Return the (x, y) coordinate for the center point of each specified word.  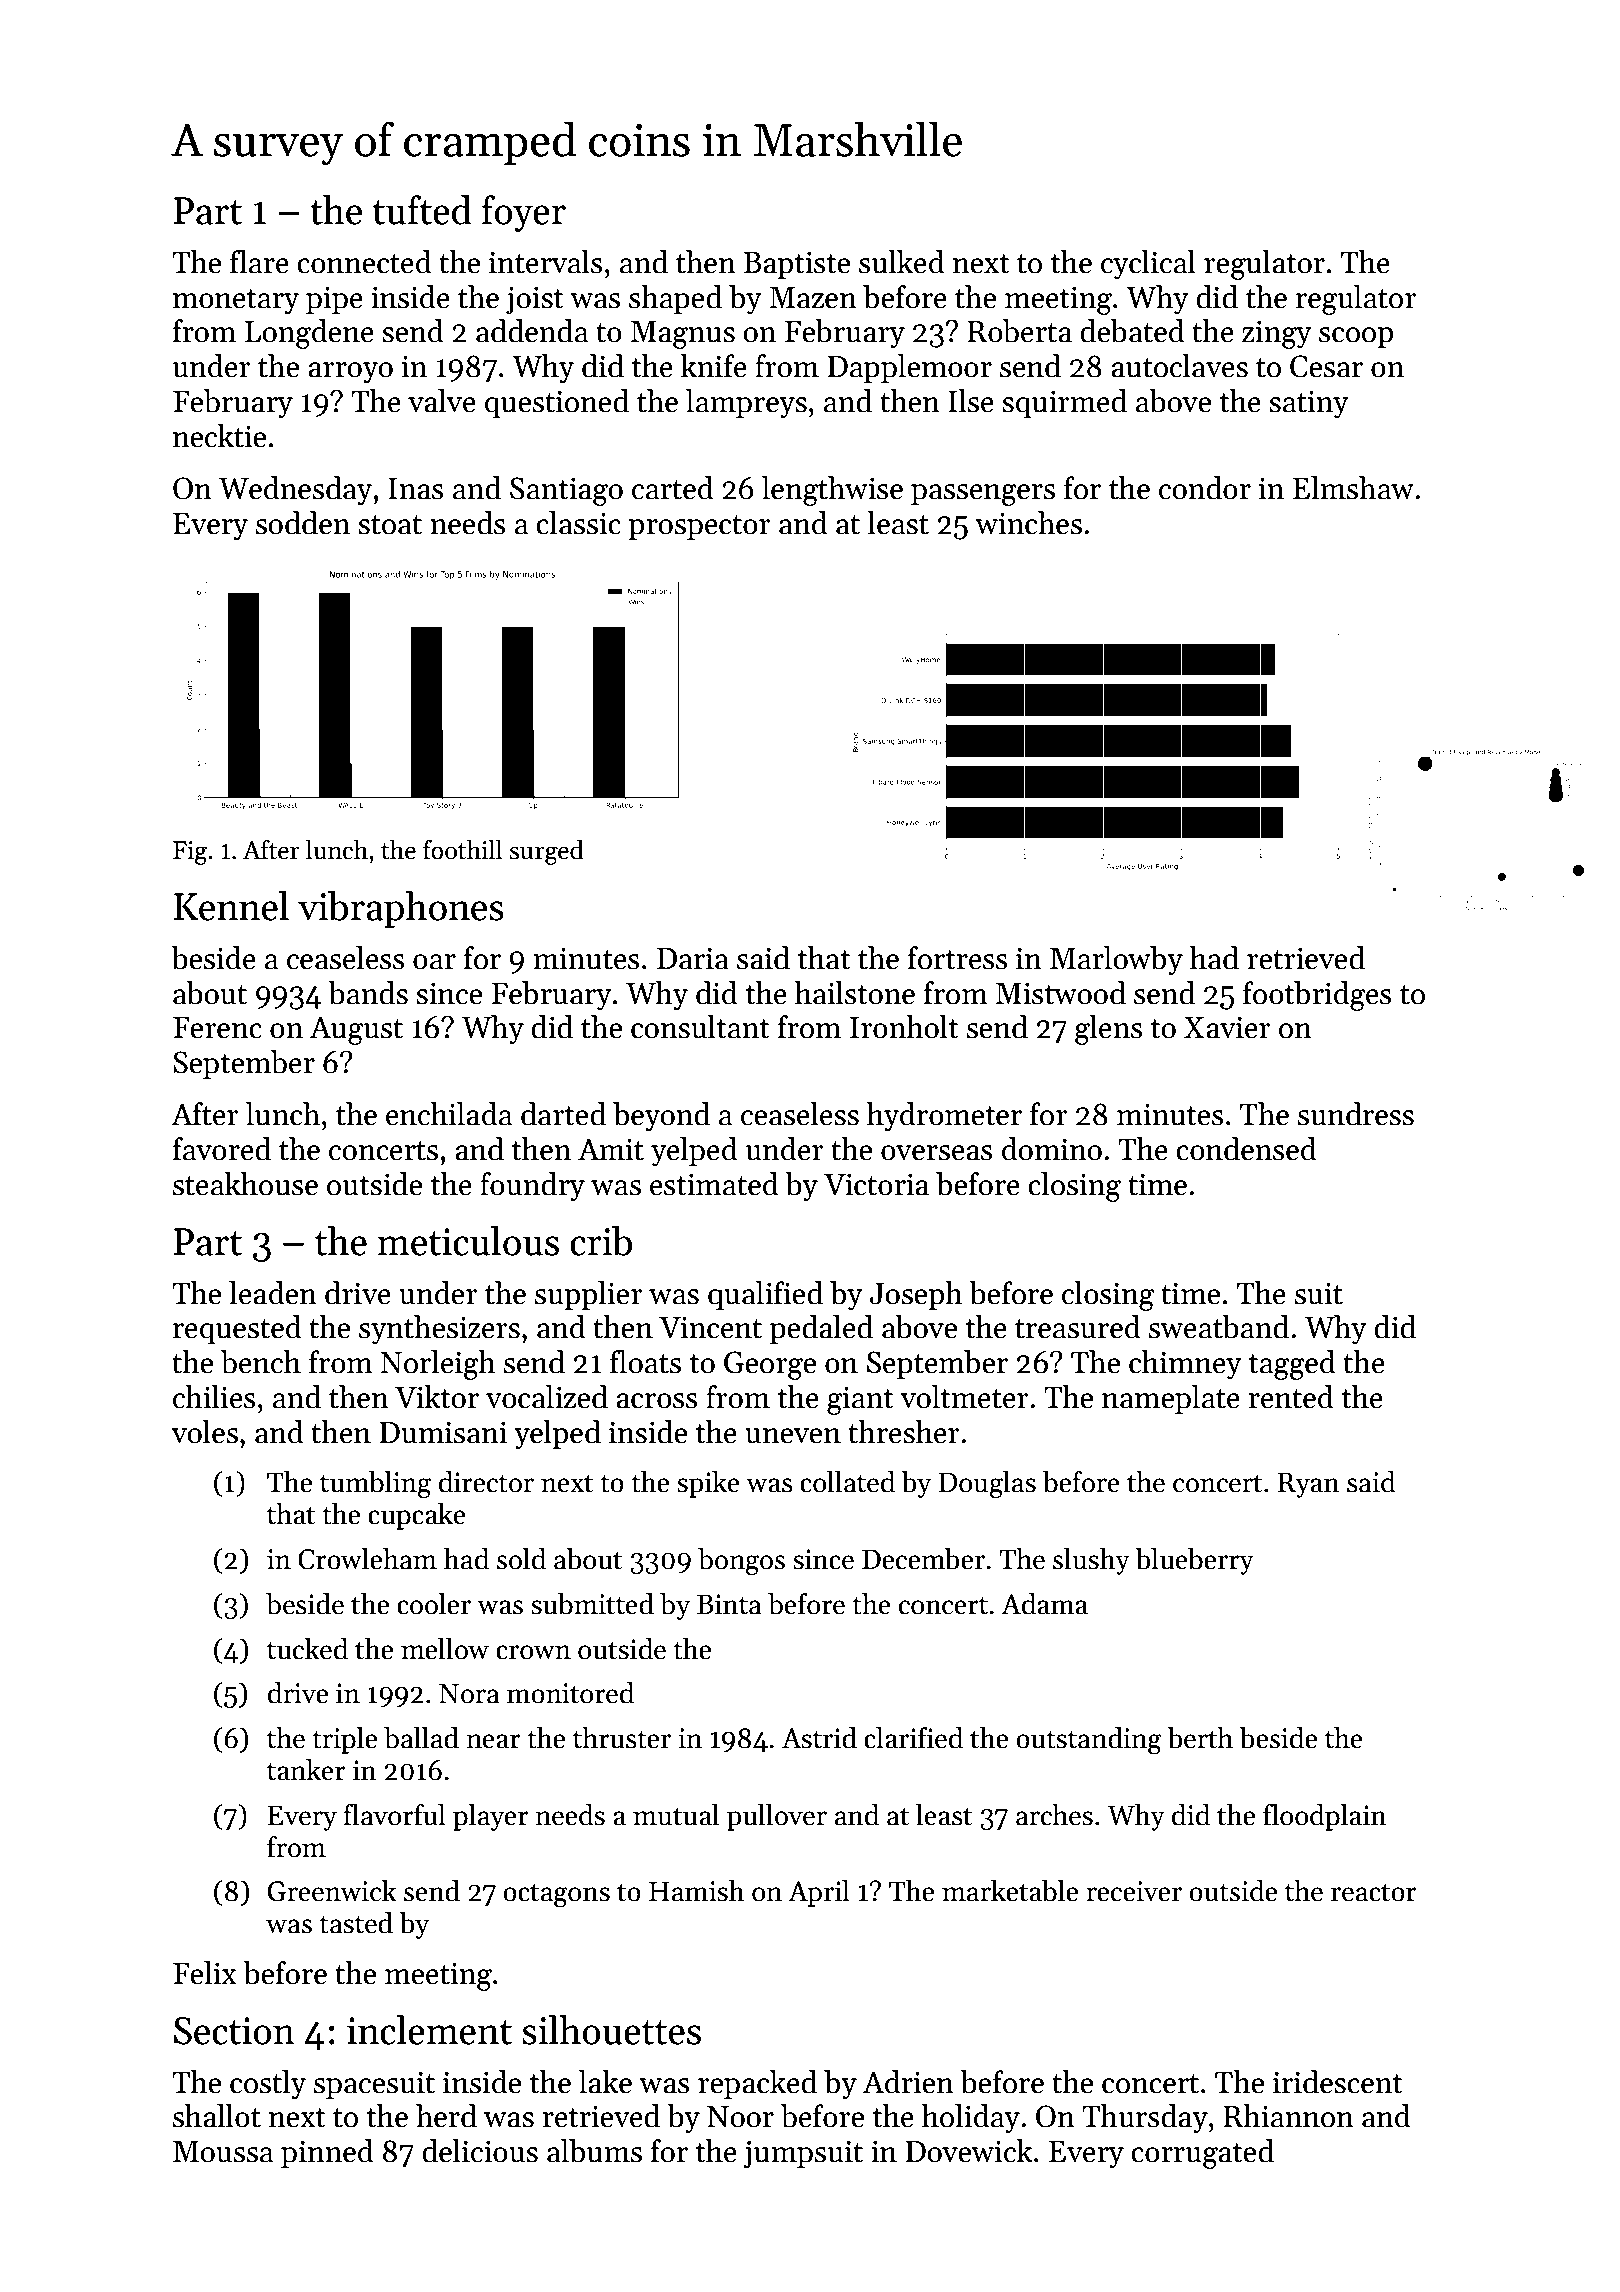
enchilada (449, 1114)
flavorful (394, 1815)
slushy (1091, 1561)
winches (1028, 523)
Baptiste (796, 265)
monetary (236, 302)
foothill (462, 849)
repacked (757, 2084)
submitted (592, 1604)
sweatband (1219, 1327)
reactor (1374, 1892)
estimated (714, 1184)
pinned (327, 2153)
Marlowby (1116, 961)
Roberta (1019, 331)
